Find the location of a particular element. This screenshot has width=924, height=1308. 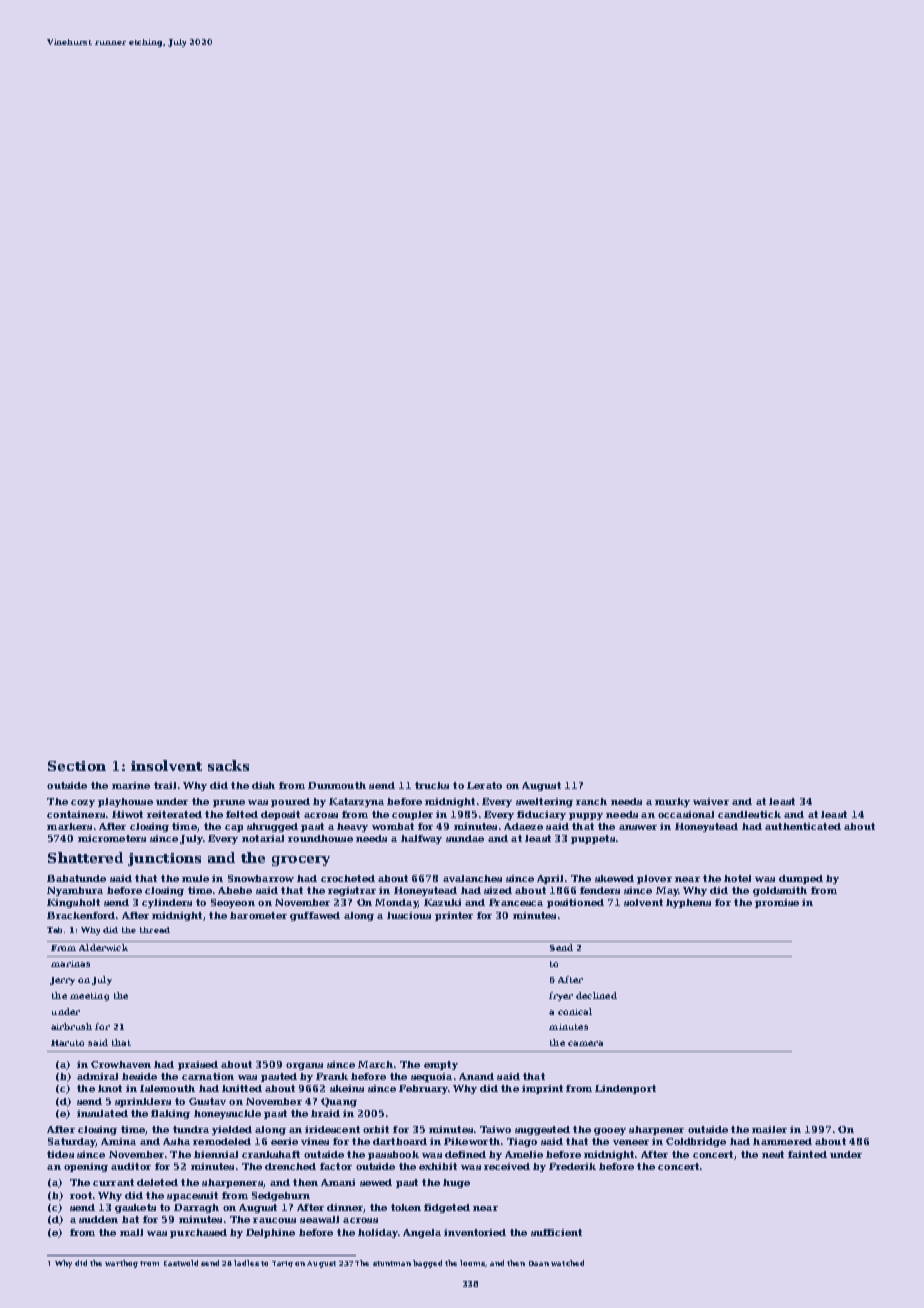

Amani is located at coordinates (338, 1182).
